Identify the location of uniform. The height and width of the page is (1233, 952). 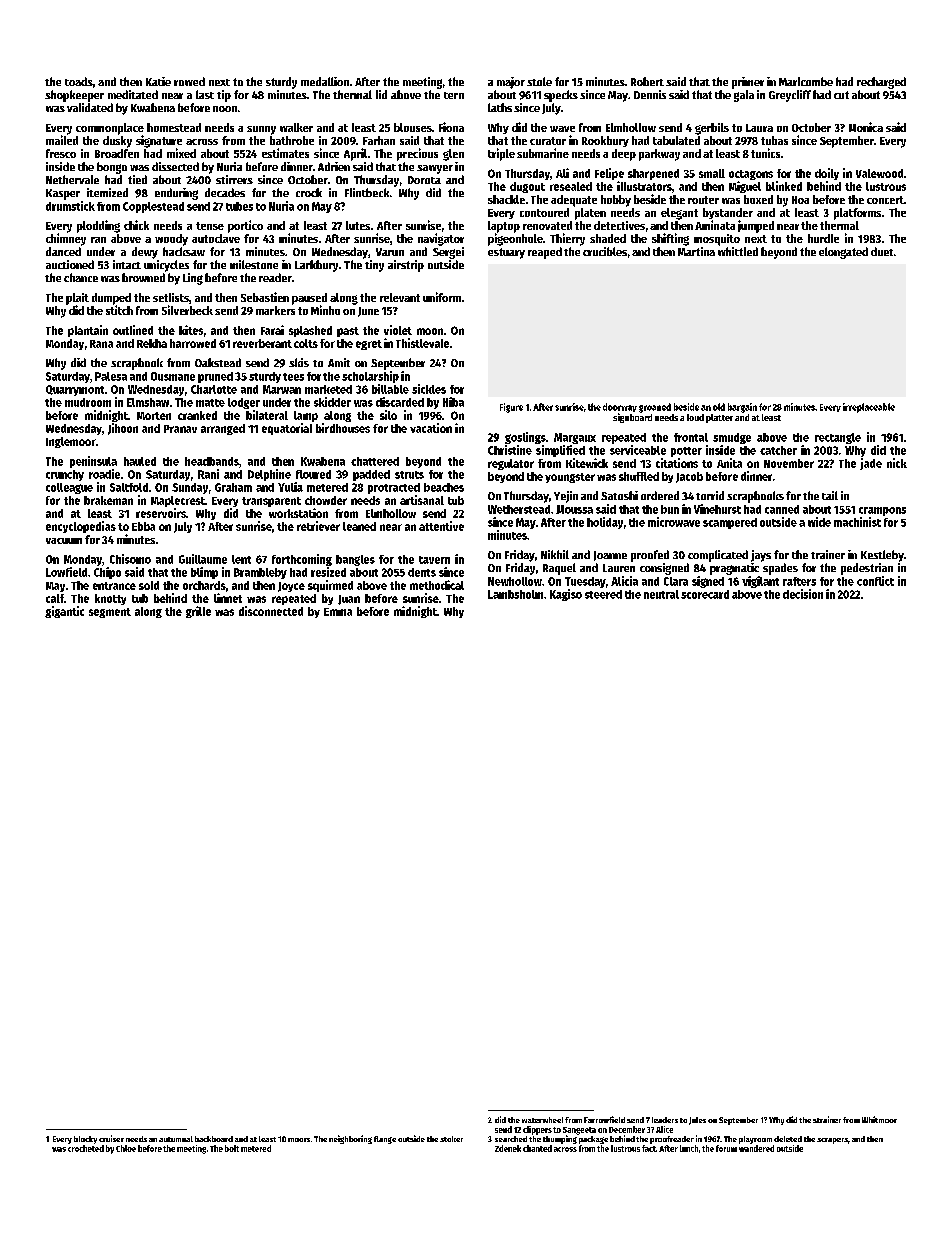
(442, 297).
